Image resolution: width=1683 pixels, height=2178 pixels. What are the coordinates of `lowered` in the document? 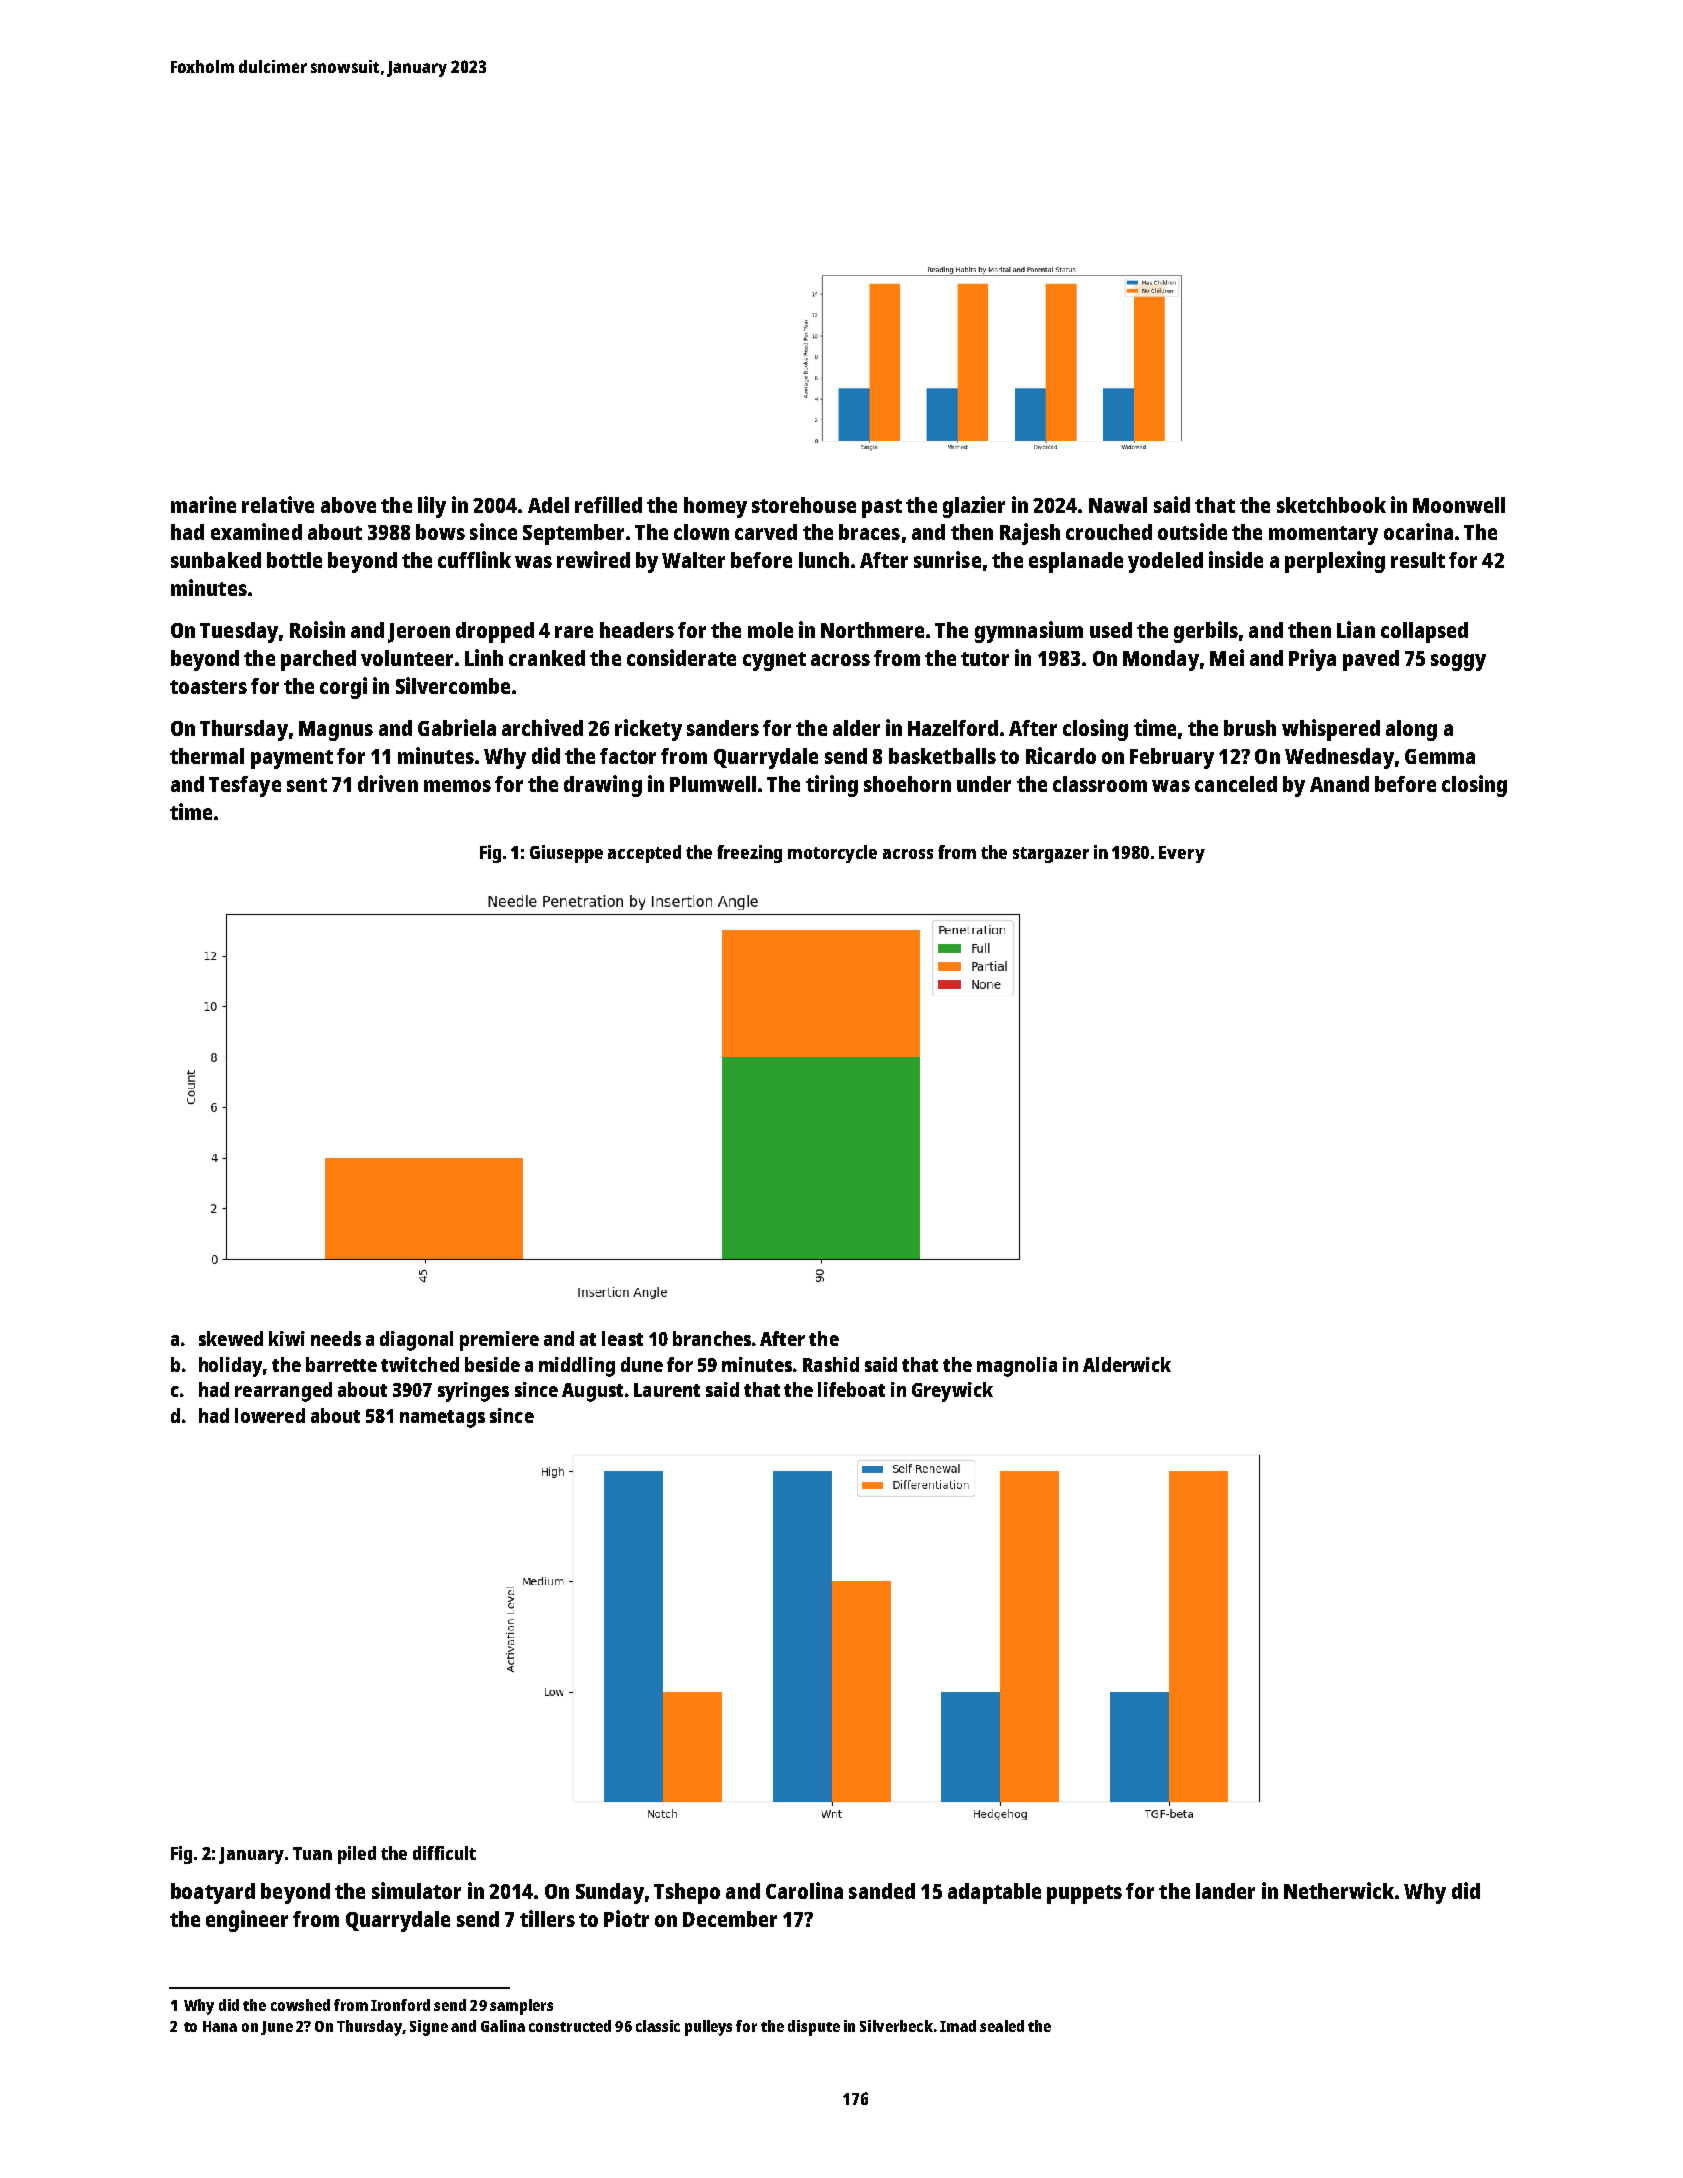 It's located at (270, 1415).
